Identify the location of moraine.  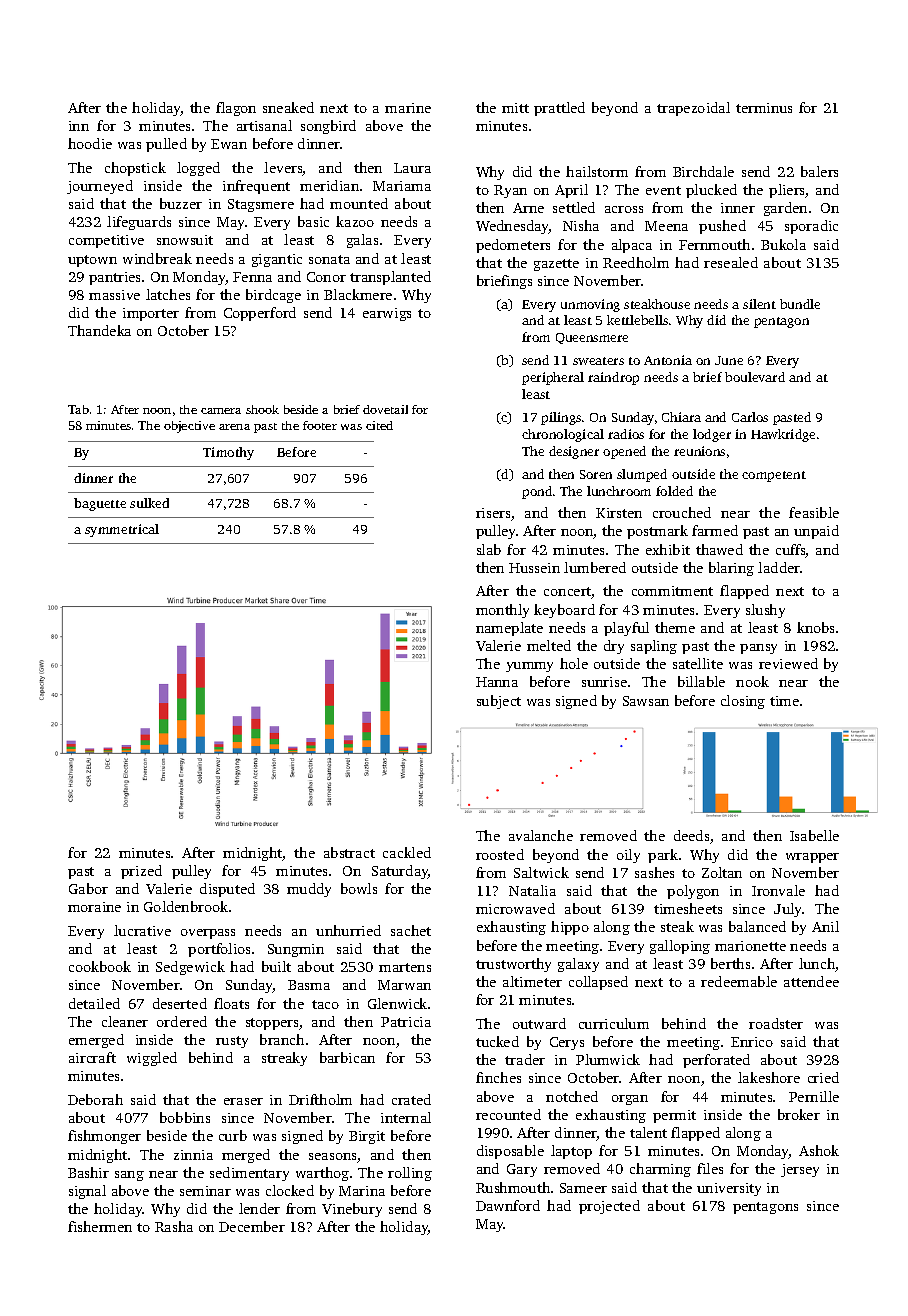
(94, 907).
